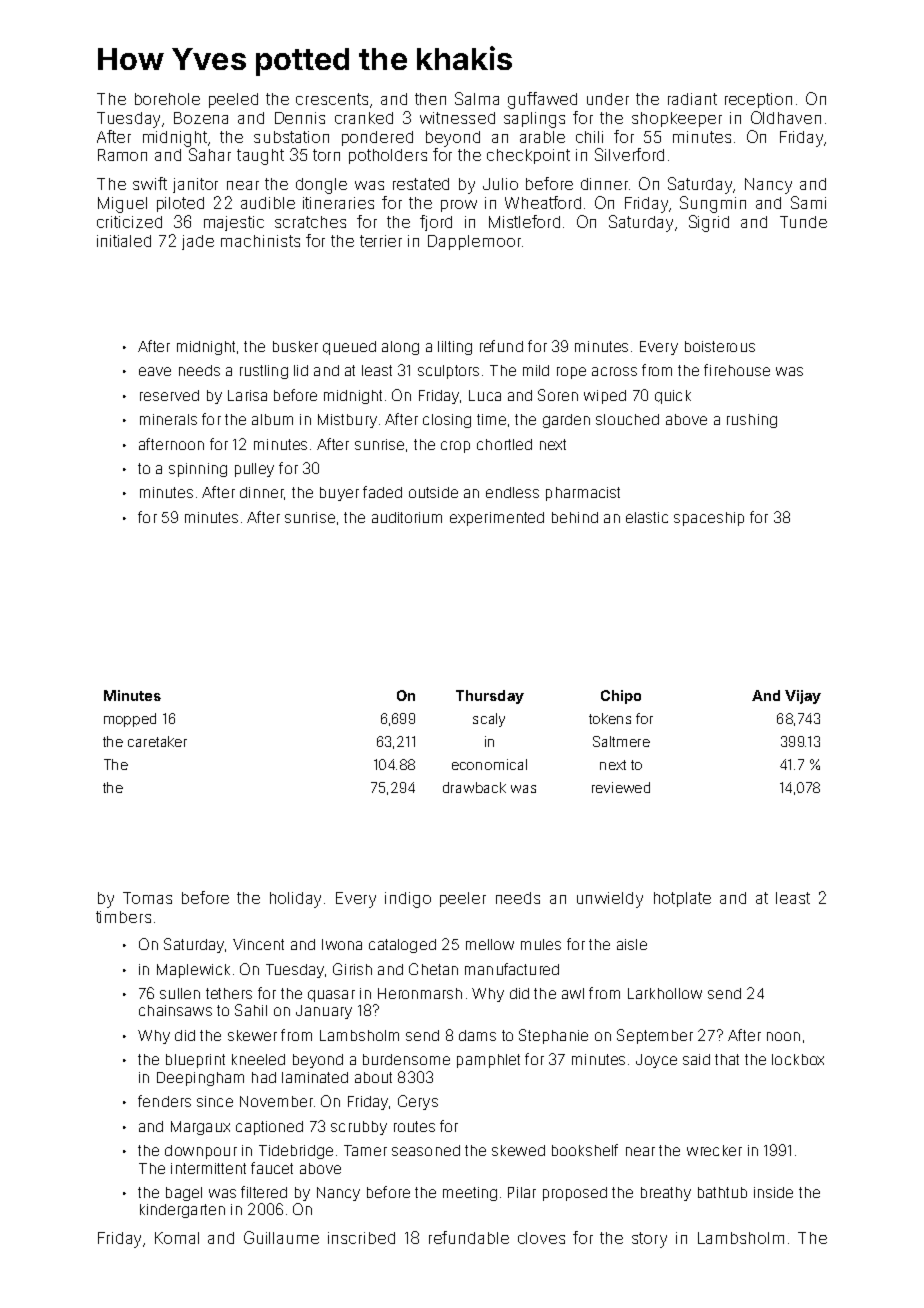 The width and height of the screenshot is (924, 1308). I want to click on story, so click(649, 1240).
